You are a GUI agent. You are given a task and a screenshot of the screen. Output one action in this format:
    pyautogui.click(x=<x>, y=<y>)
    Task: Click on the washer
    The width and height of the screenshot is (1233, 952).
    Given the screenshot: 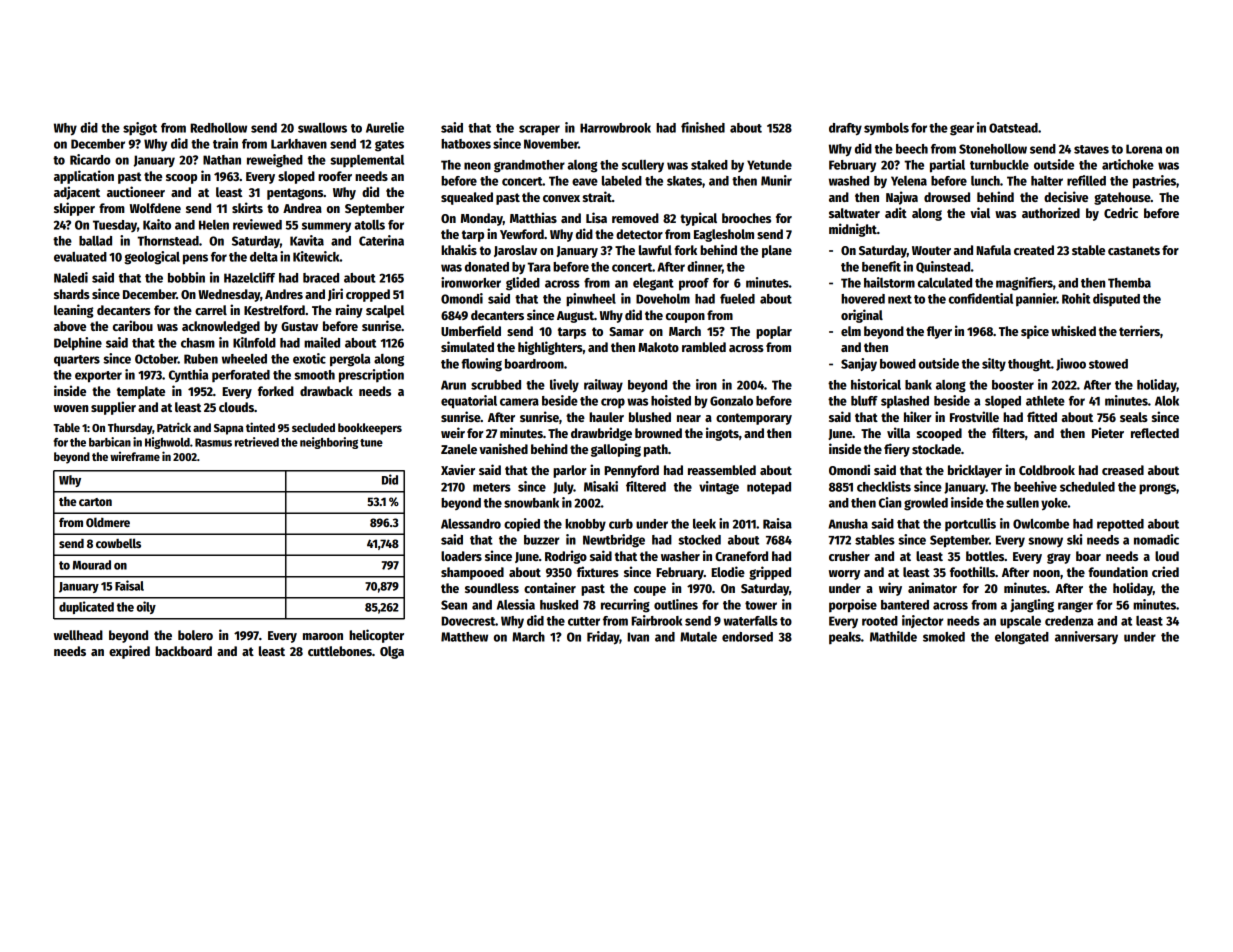 What is the action you would take?
    pyautogui.click(x=680, y=556)
